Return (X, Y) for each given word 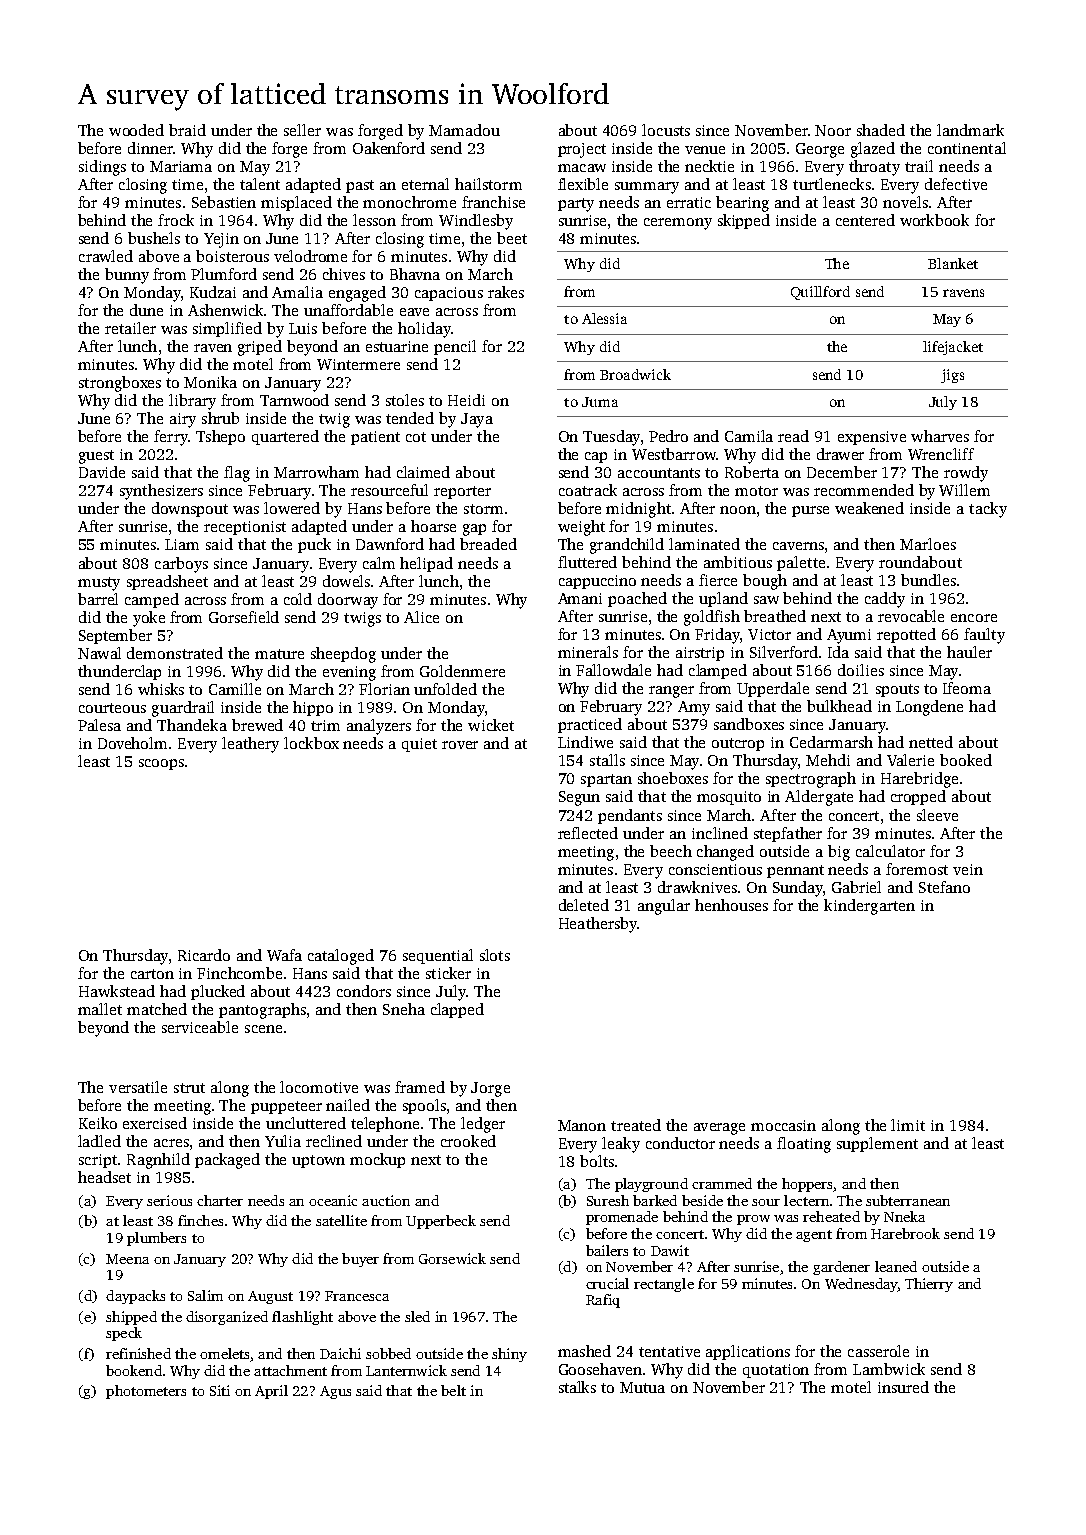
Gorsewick (452, 1258)
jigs (952, 376)
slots (495, 955)
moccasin (783, 1125)
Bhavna (415, 274)
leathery (250, 745)
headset (104, 1177)
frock (176, 220)
